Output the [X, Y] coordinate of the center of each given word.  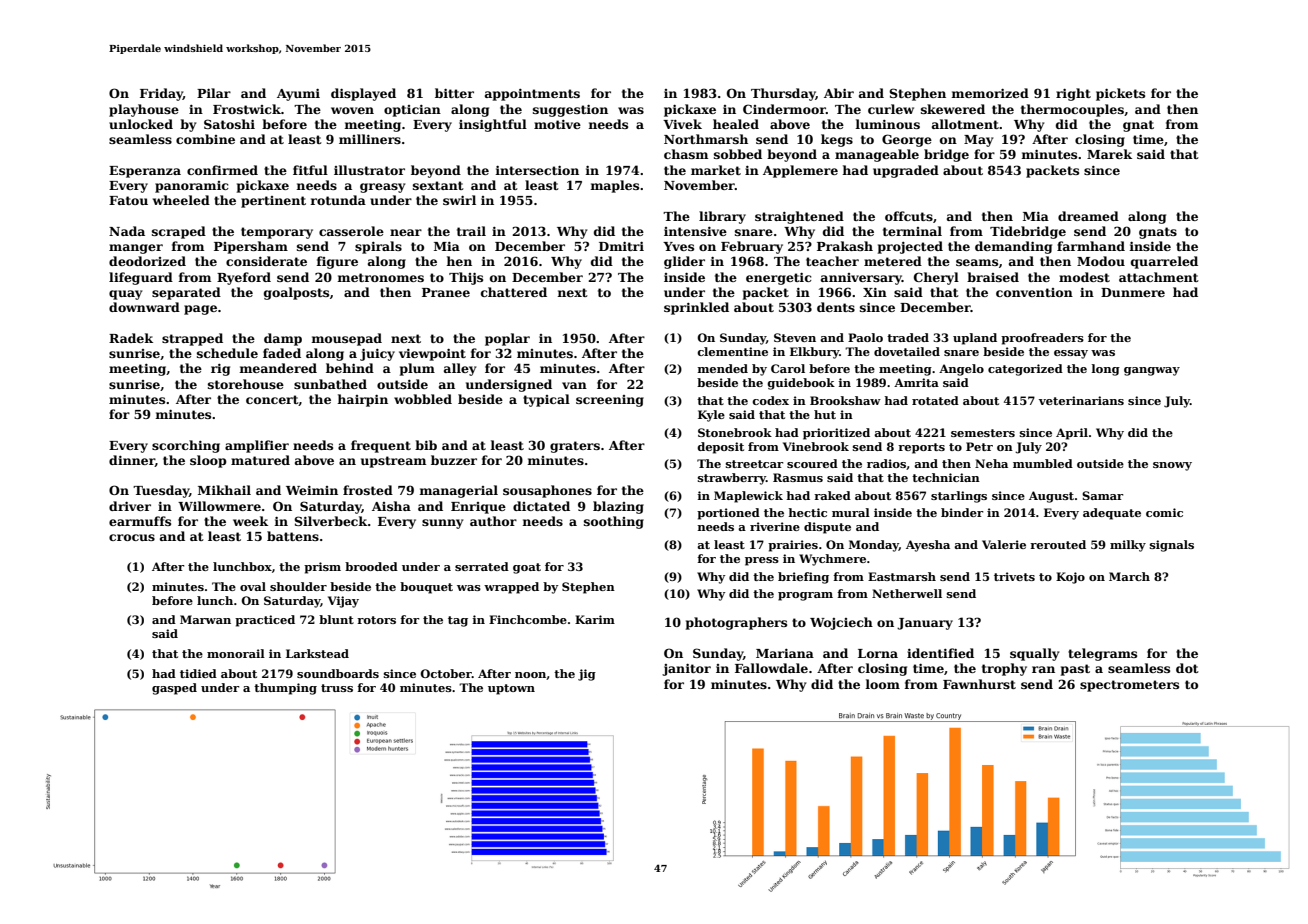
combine [205, 139]
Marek [1109, 154]
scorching [186, 446]
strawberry [732, 479]
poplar [507, 339]
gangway [1152, 371]
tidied [198, 673]
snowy [1172, 466]
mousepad [346, 339]
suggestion [570, 111]
